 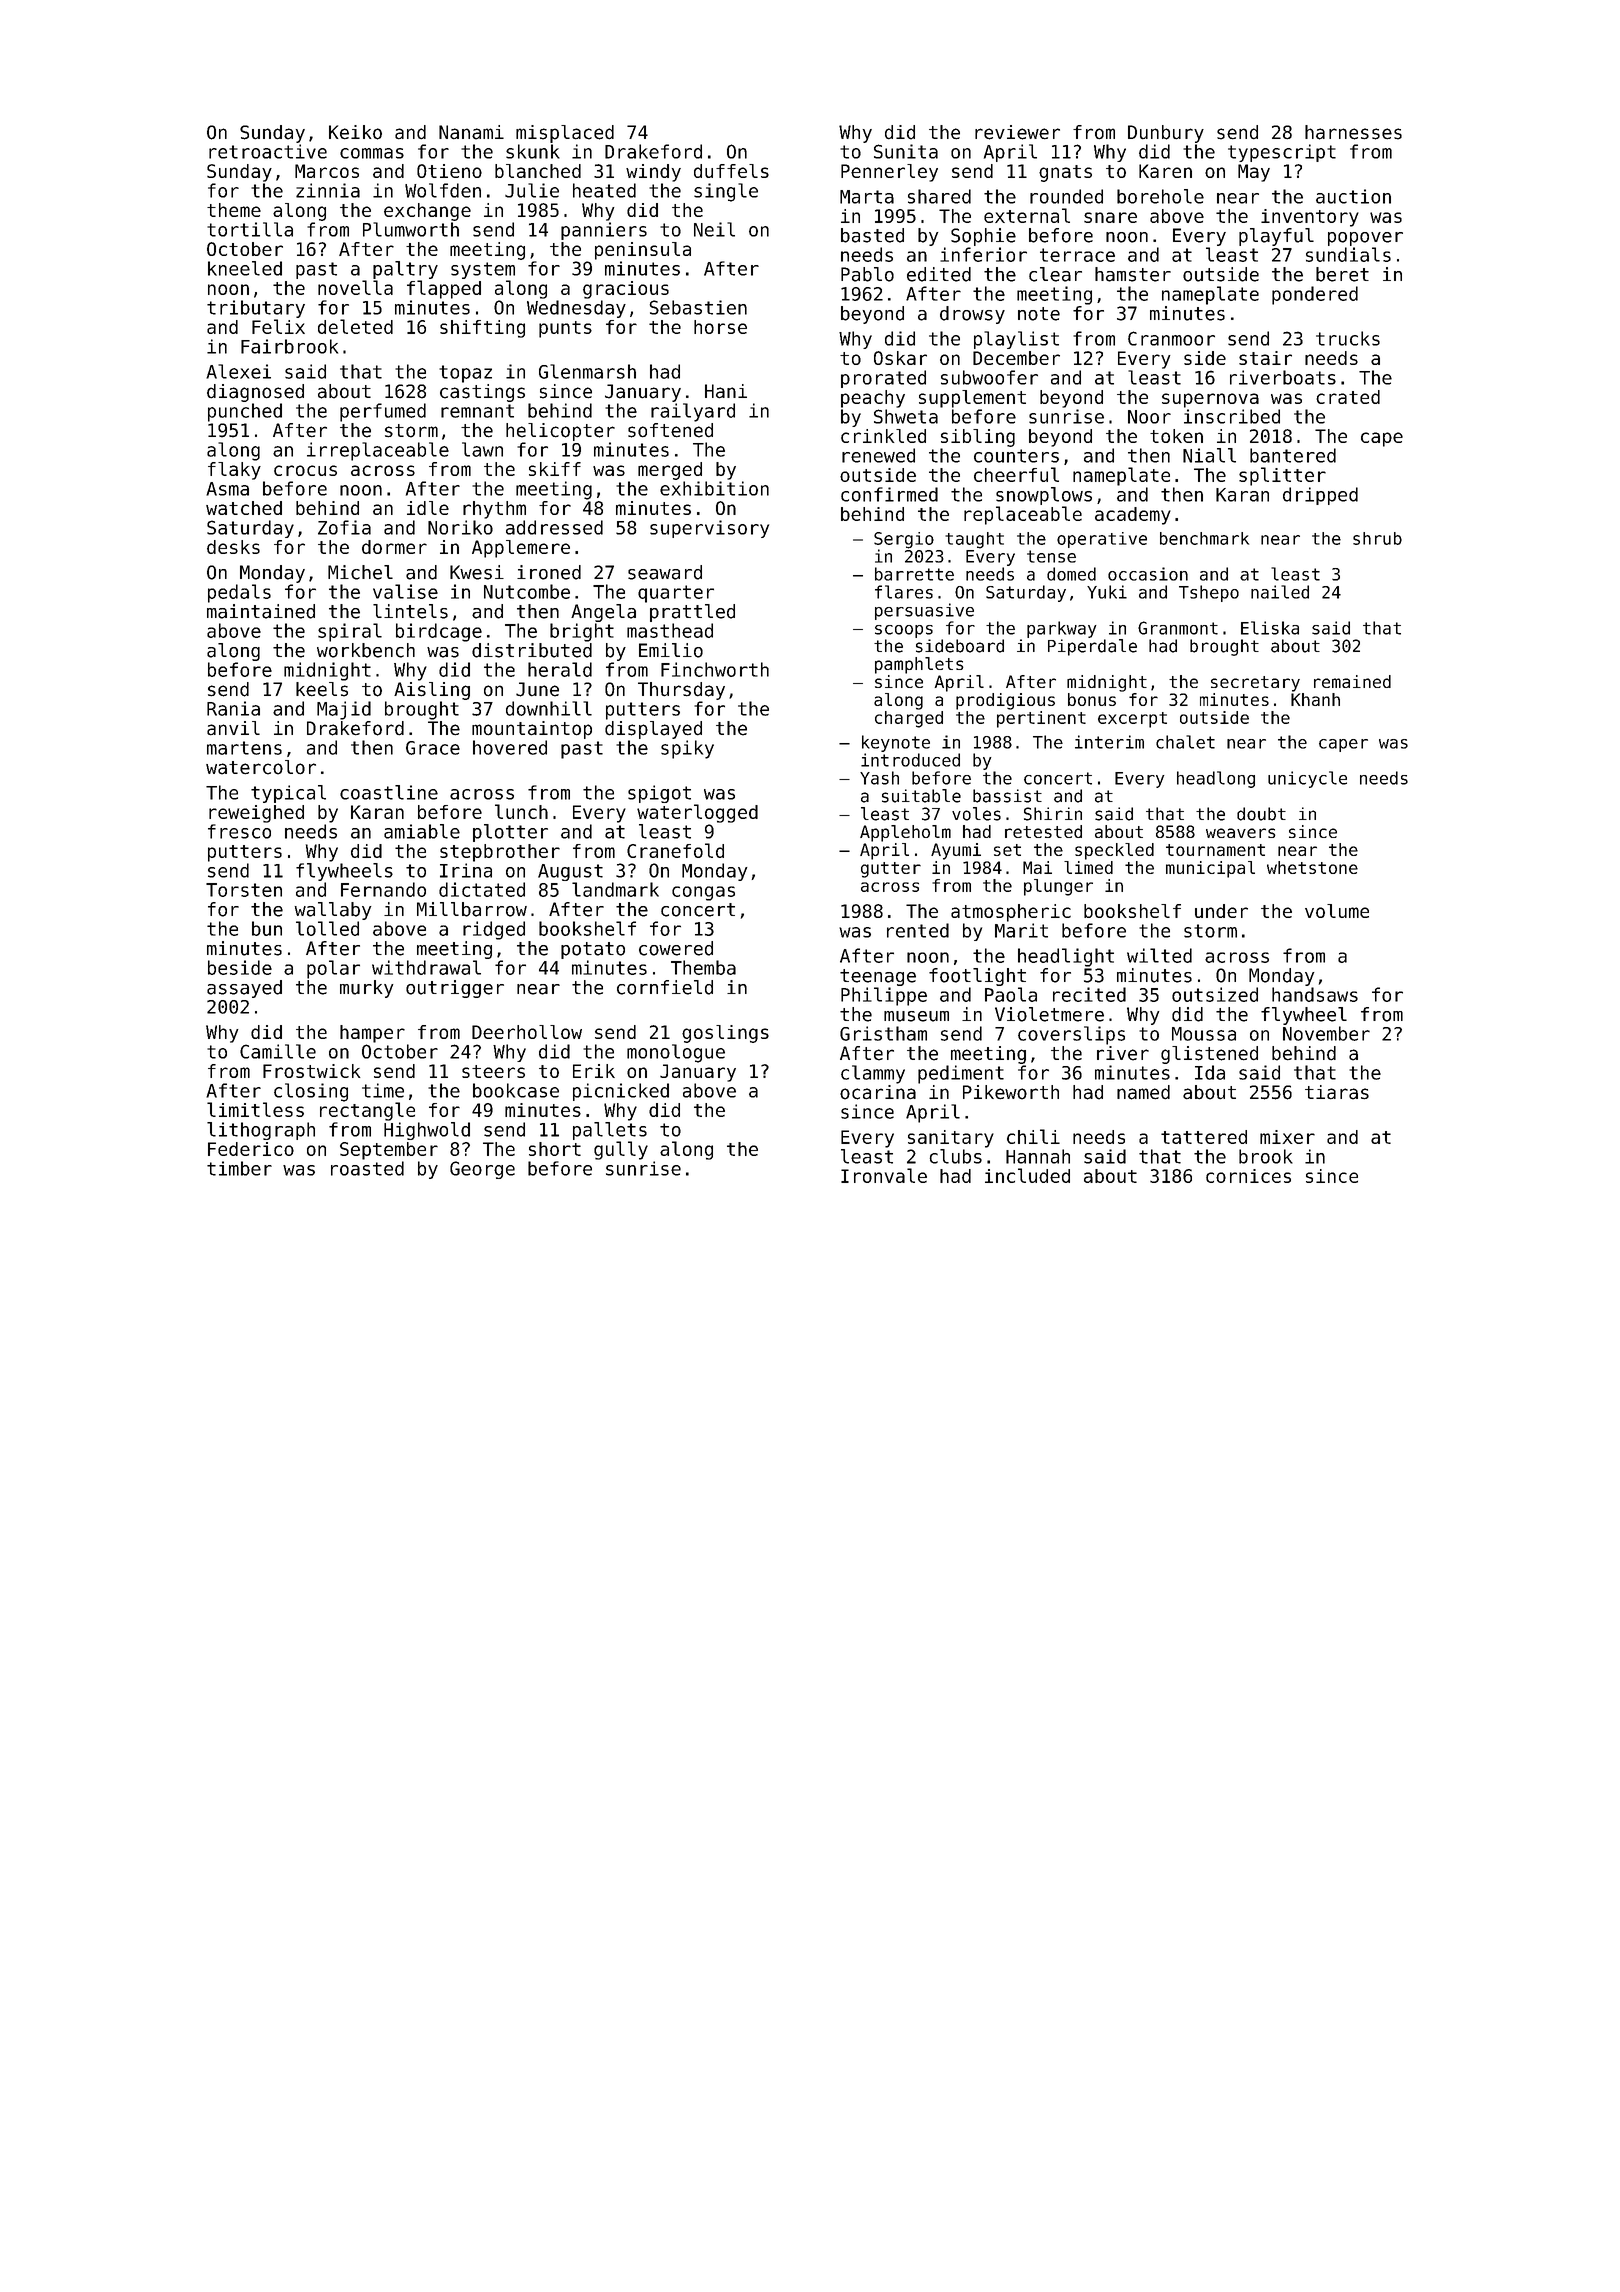 I want to click on weavers, so click(x=1240, y=833).
